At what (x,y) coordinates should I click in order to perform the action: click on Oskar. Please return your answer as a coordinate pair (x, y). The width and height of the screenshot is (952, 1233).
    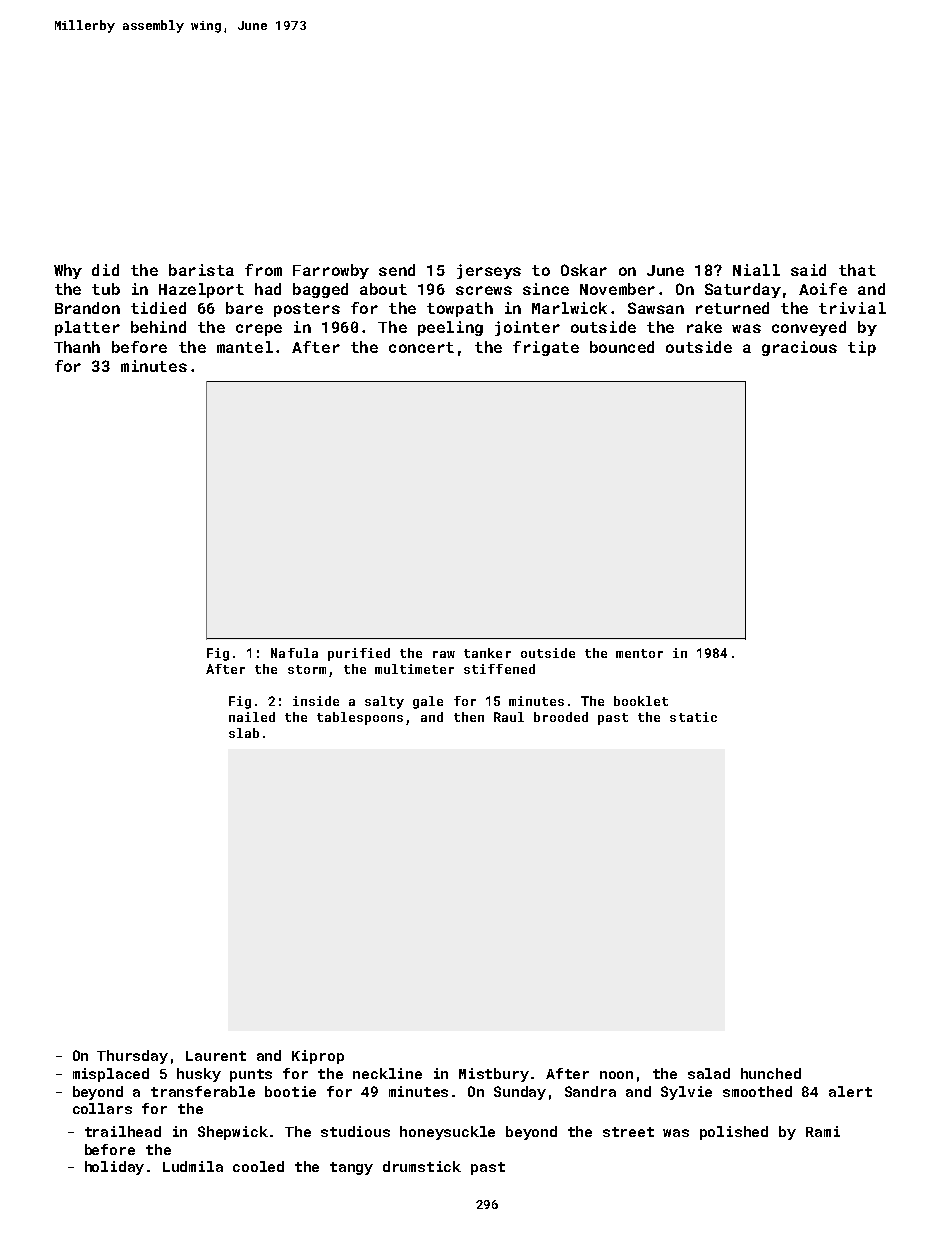
    Looking at the image, I should click on (584, 270).
